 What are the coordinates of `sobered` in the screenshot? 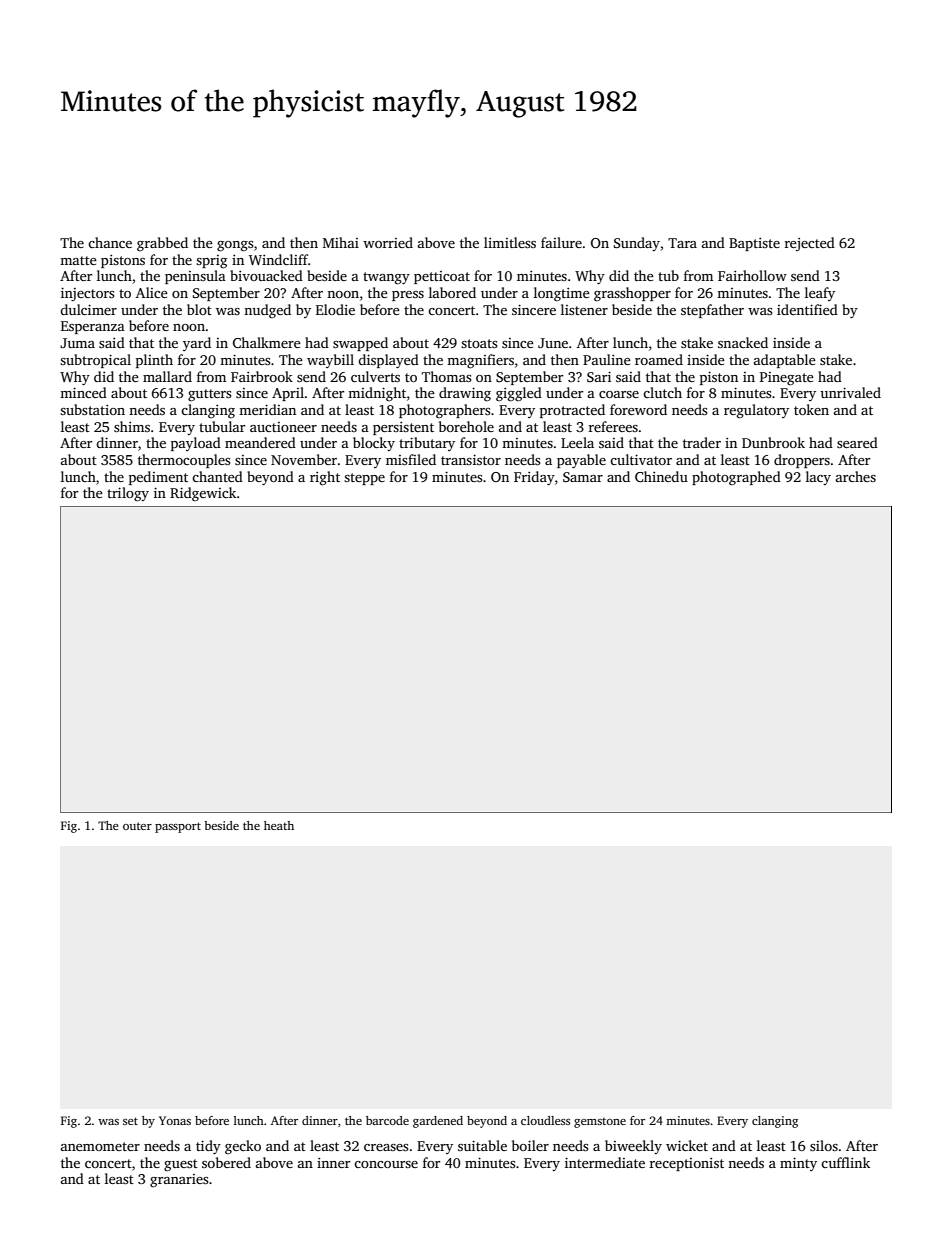 It's located at (226, 1162).
